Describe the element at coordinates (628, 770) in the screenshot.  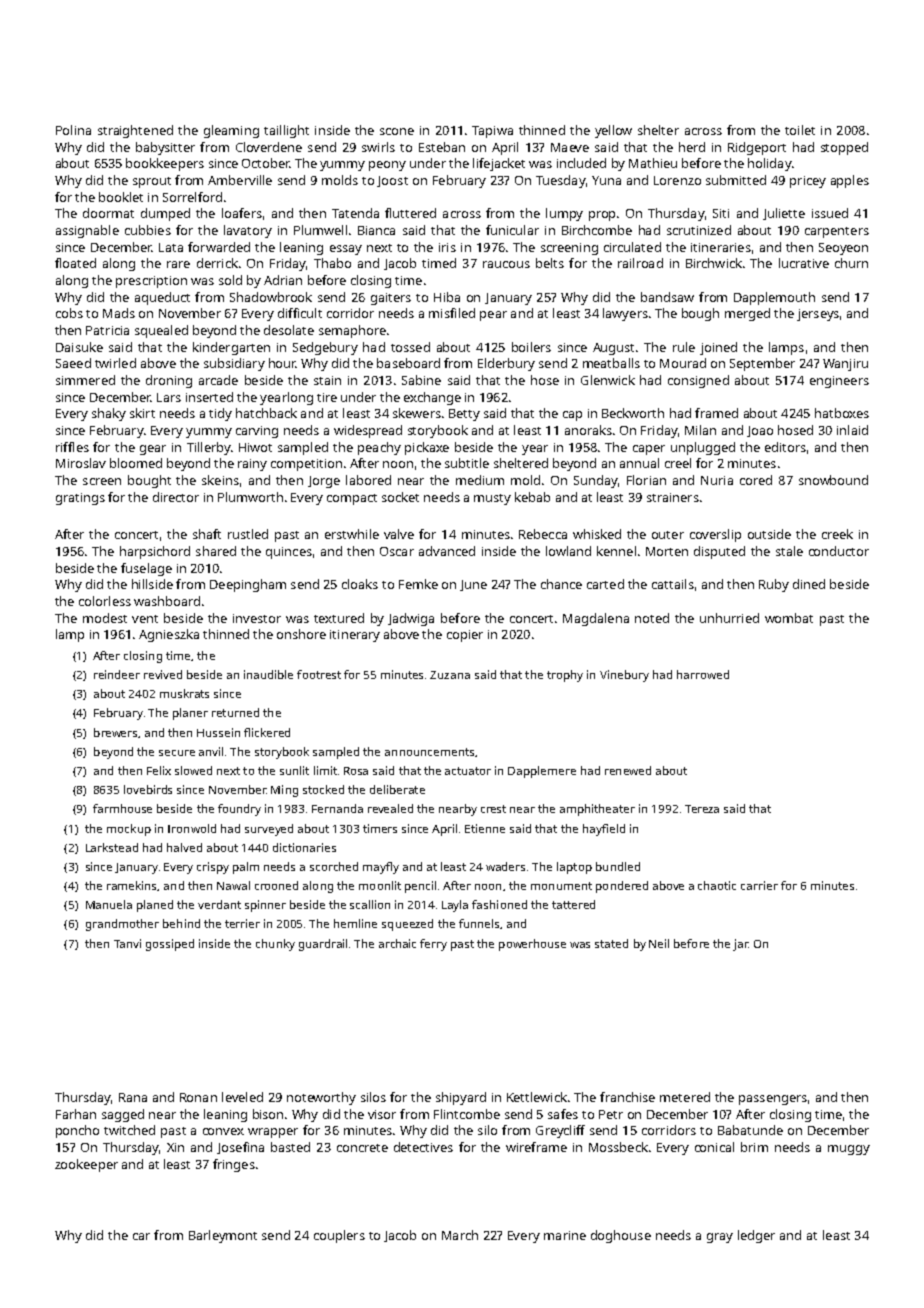
I see `renewed` at that location.
